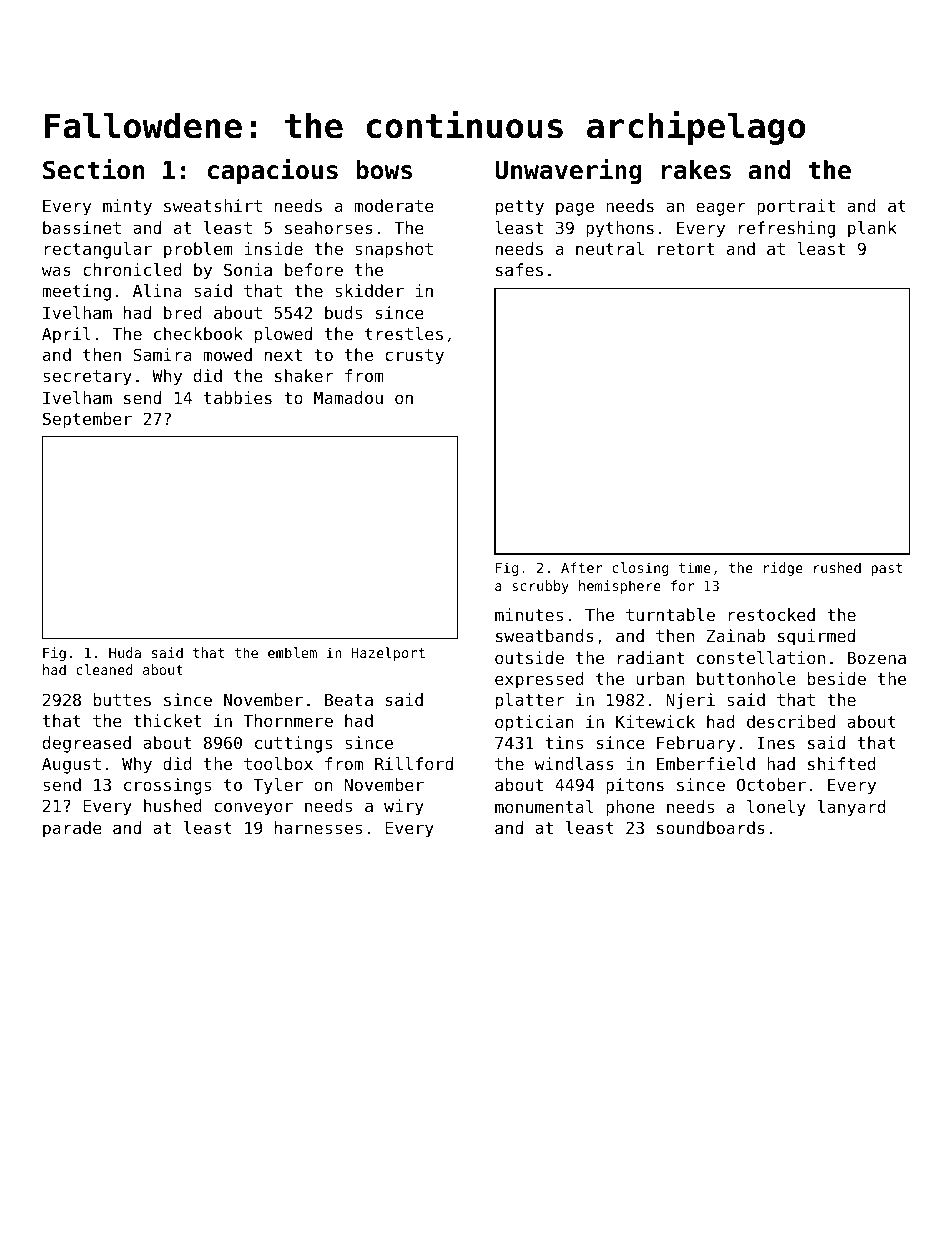 The height and width of the image is (1233, 952). I want to click on bassinet, so click(82, 227).
